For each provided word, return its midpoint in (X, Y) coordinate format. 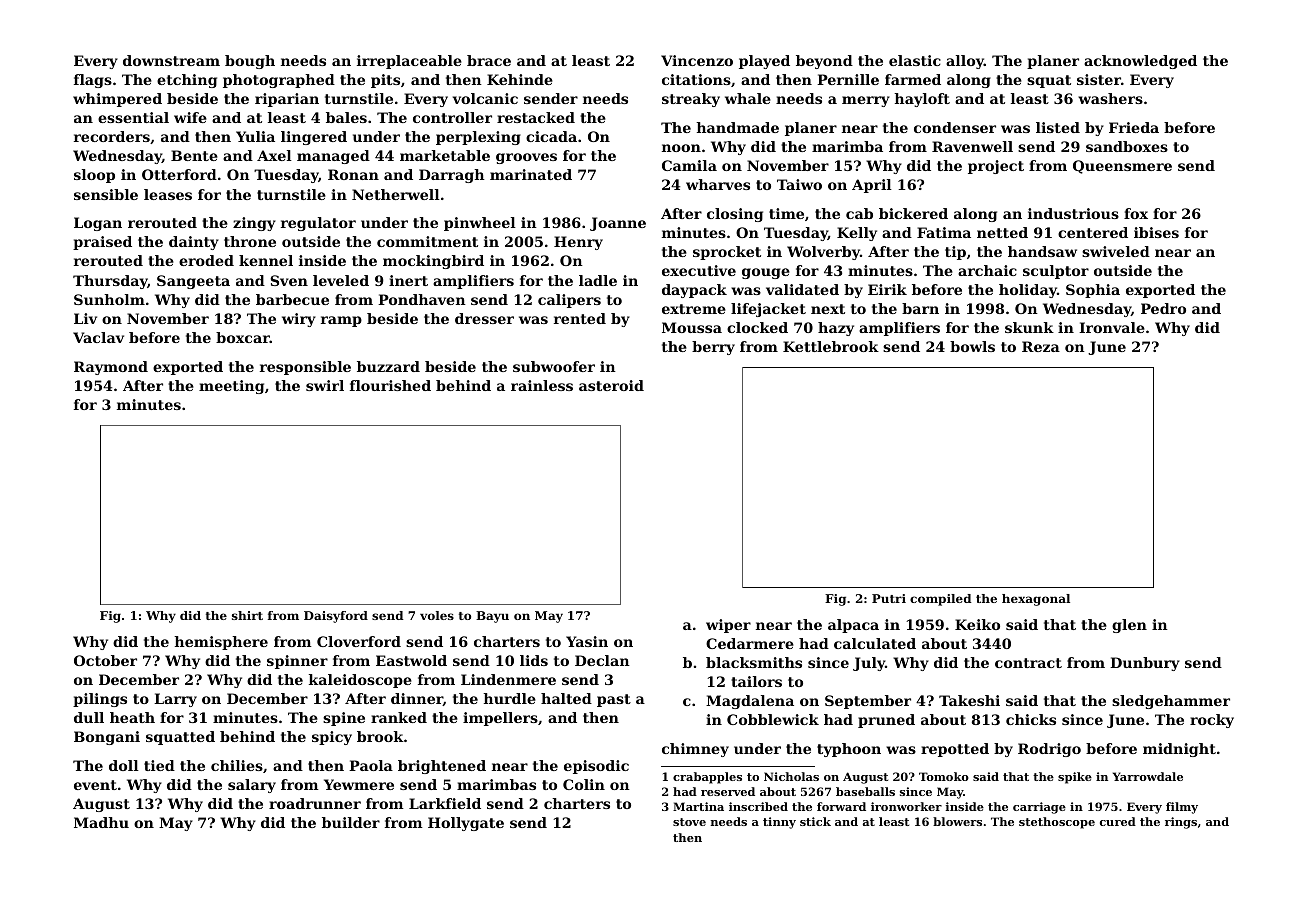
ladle (598, 280)
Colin (584, 784)
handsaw (1042, 251)
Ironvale (1112, 327)
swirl (325, 385)
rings (1181, 823)
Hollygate (466, 824)
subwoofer (554, 366)
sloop (94, 176)
